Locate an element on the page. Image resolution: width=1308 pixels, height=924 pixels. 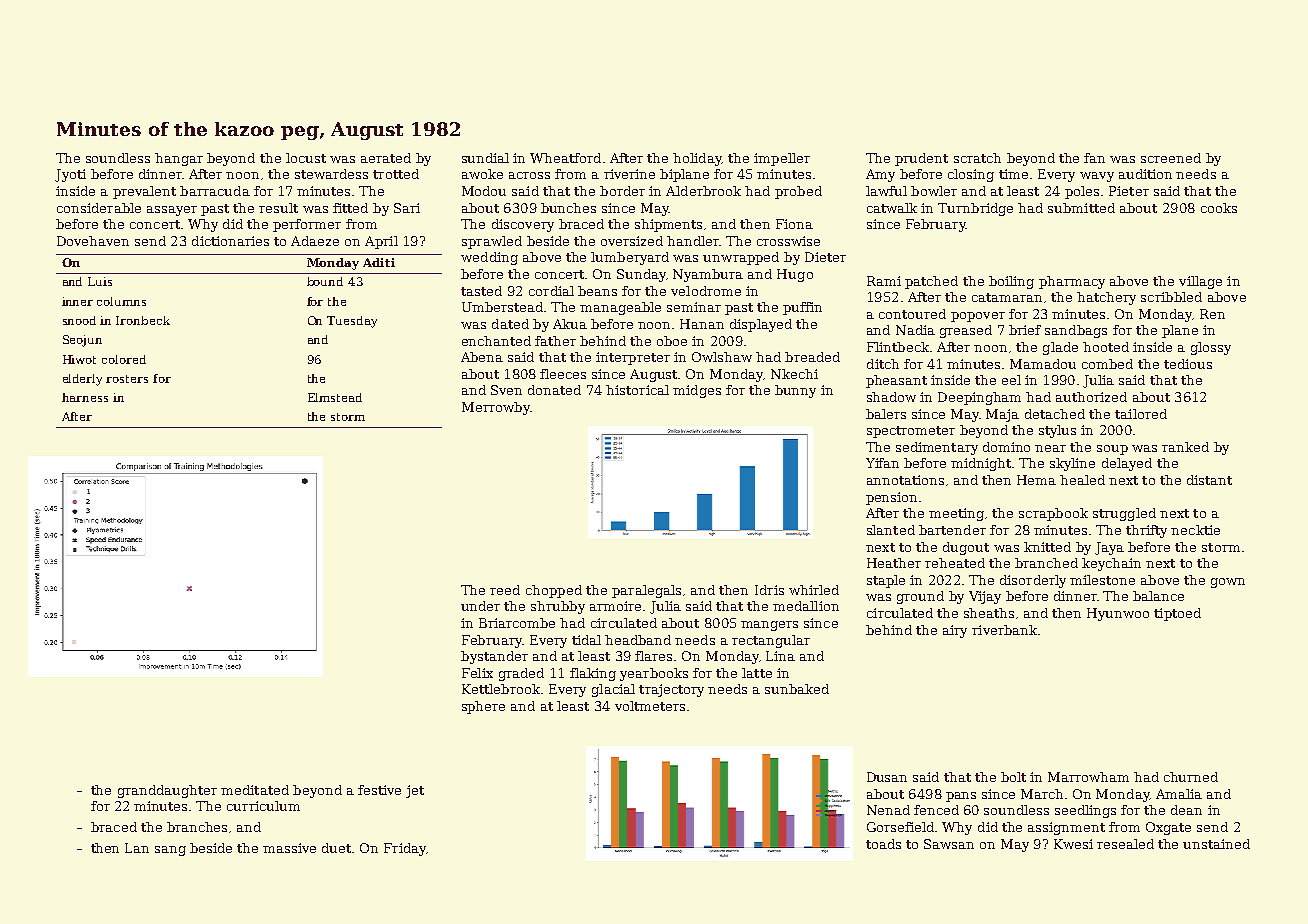
bowler is located at coordinates (934, 191).
